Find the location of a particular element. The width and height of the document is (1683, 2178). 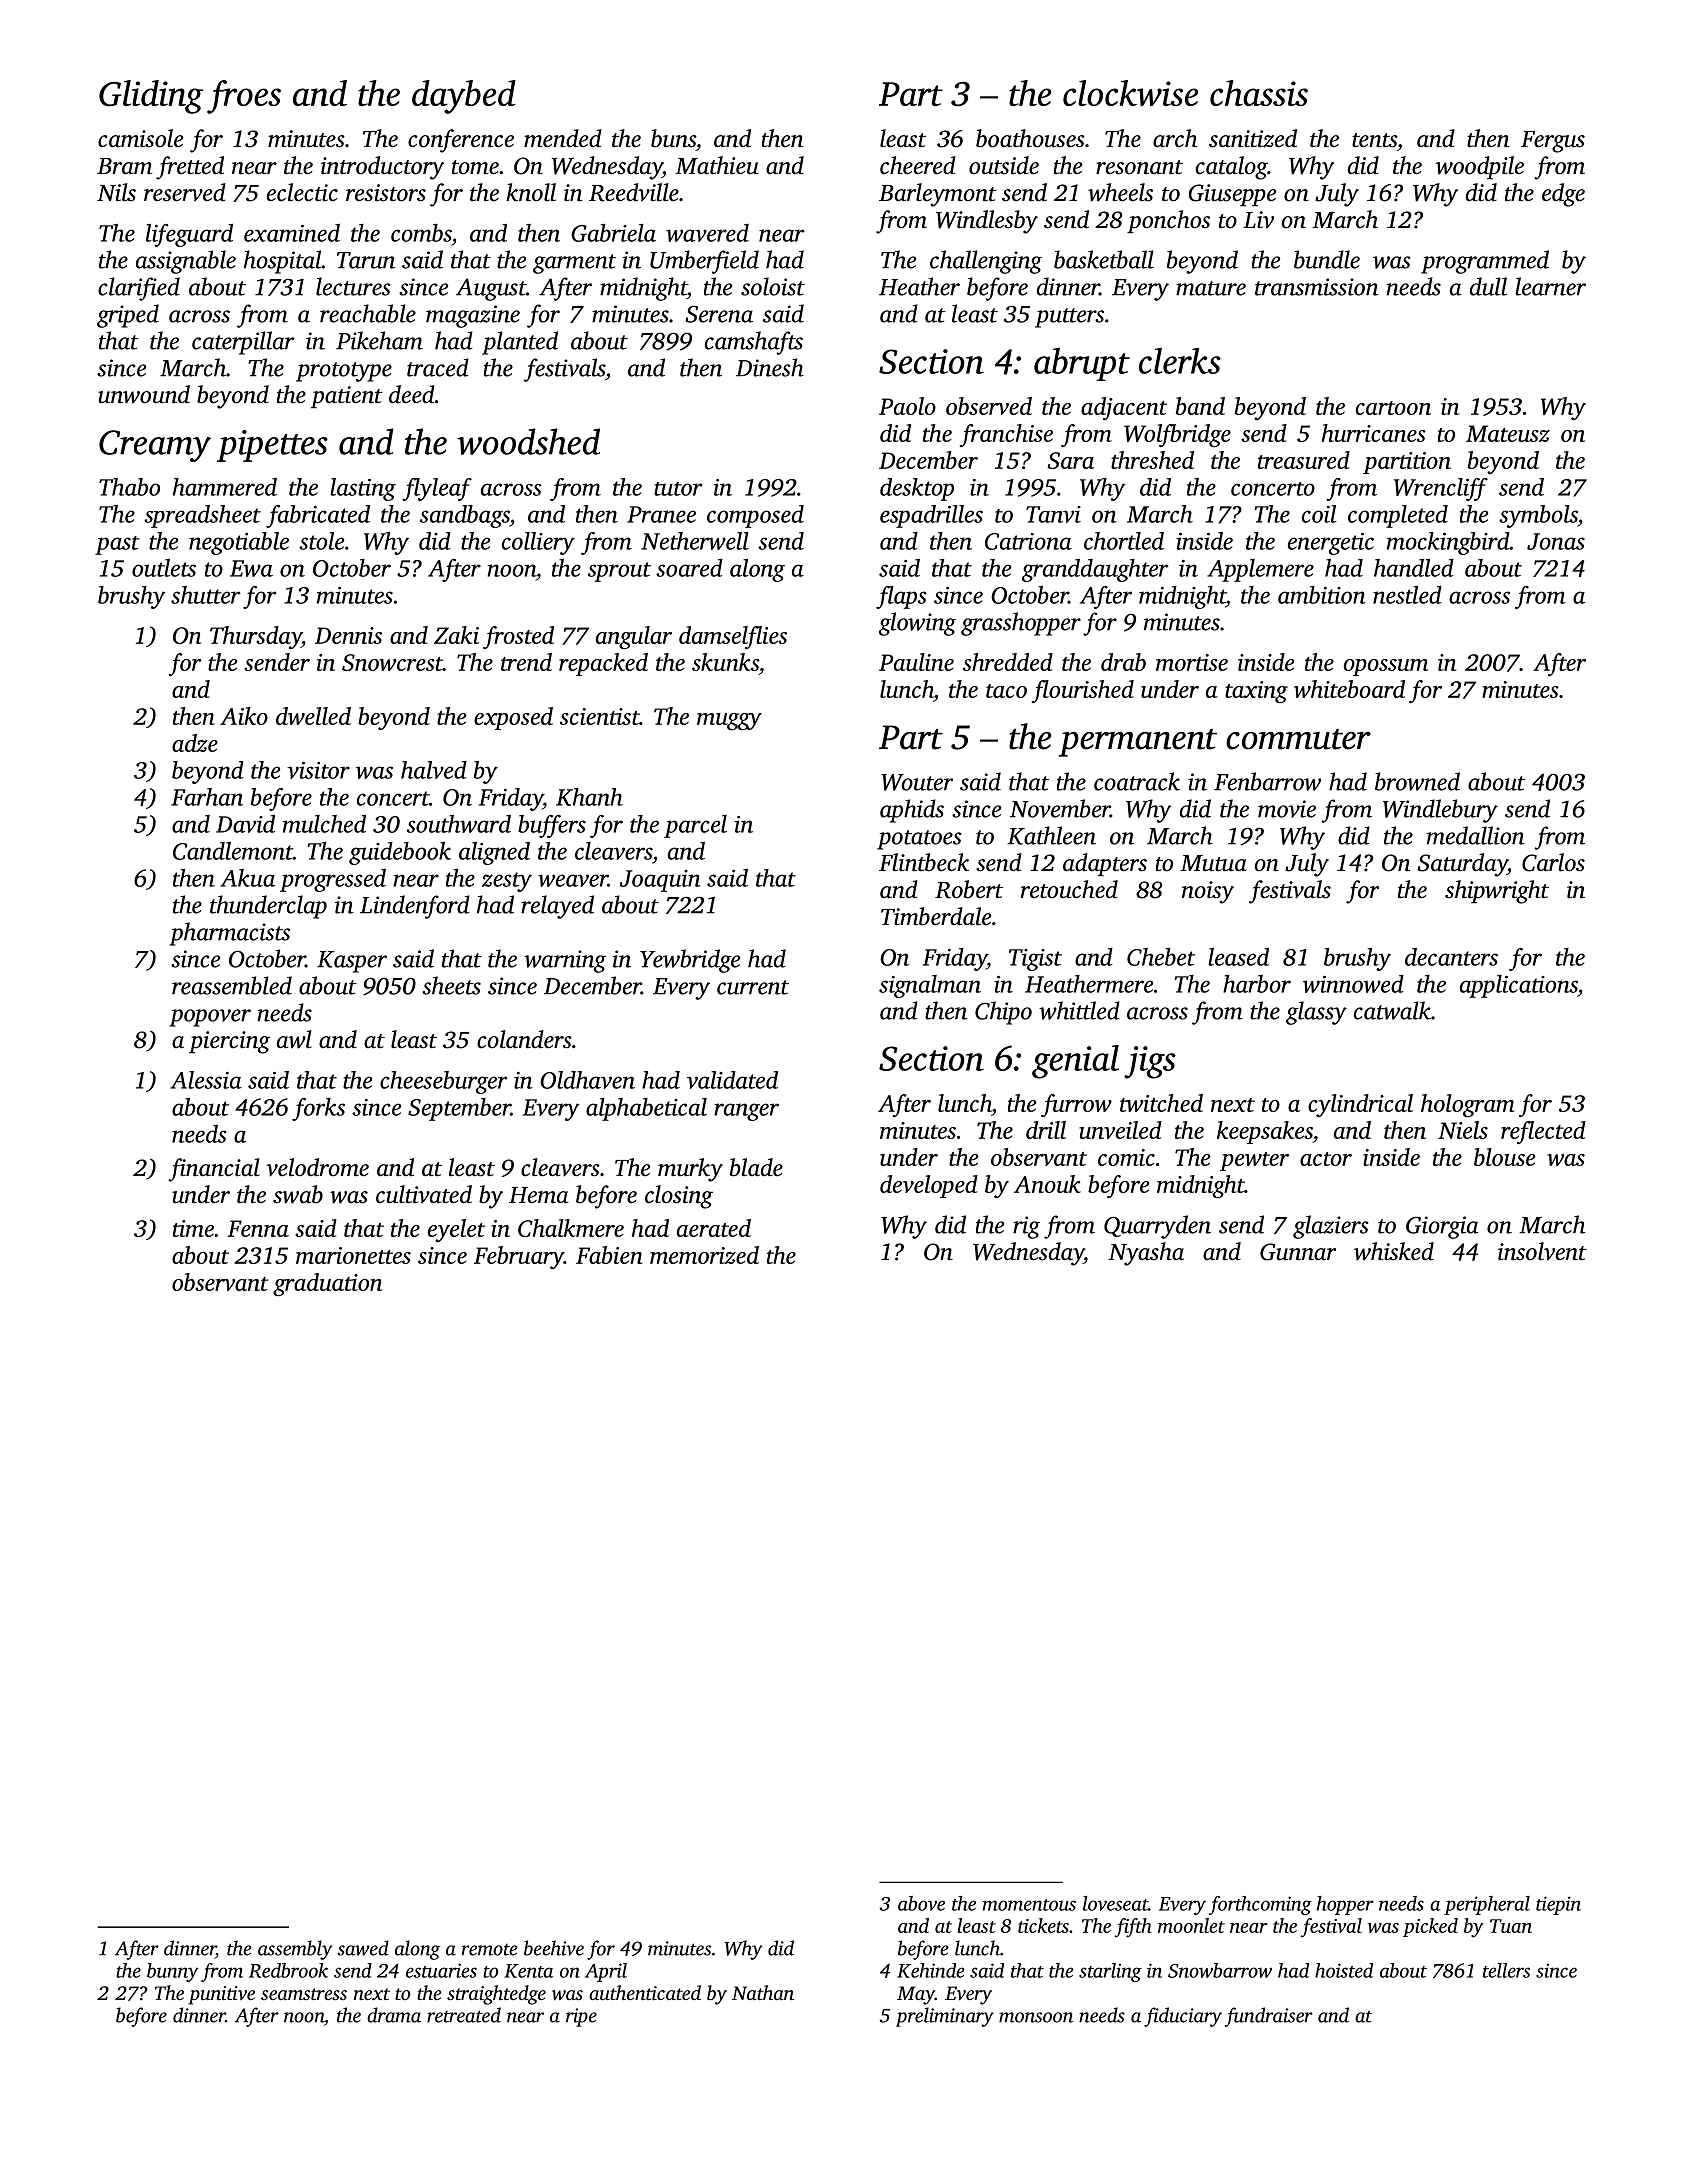

soared is located at coordinates (689, 568).
